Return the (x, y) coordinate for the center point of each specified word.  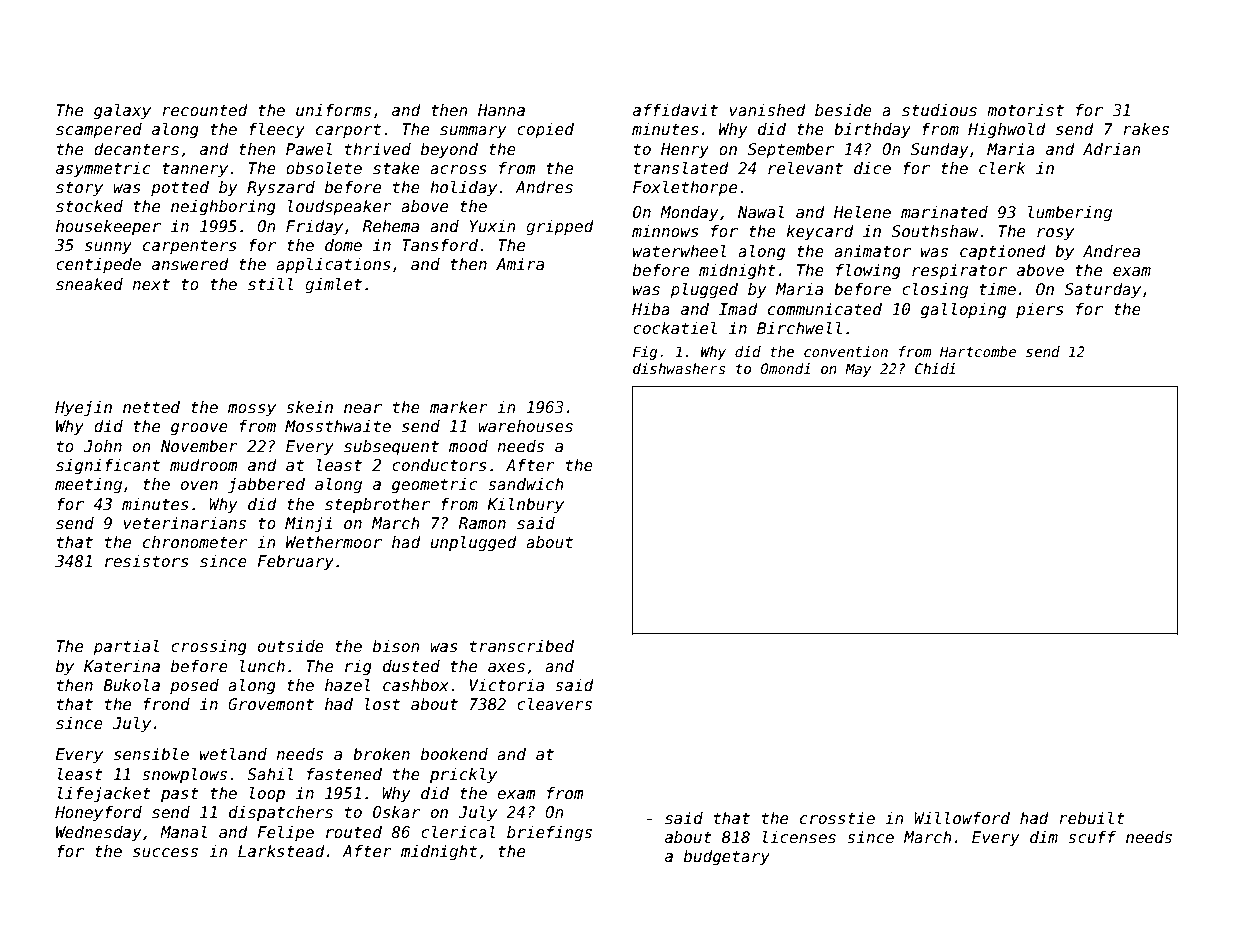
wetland (233, 754)
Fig (645, 353)
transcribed (522, 646)
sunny (108, 248)
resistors (147, 561)
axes (506, 667)
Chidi (935, 368)
